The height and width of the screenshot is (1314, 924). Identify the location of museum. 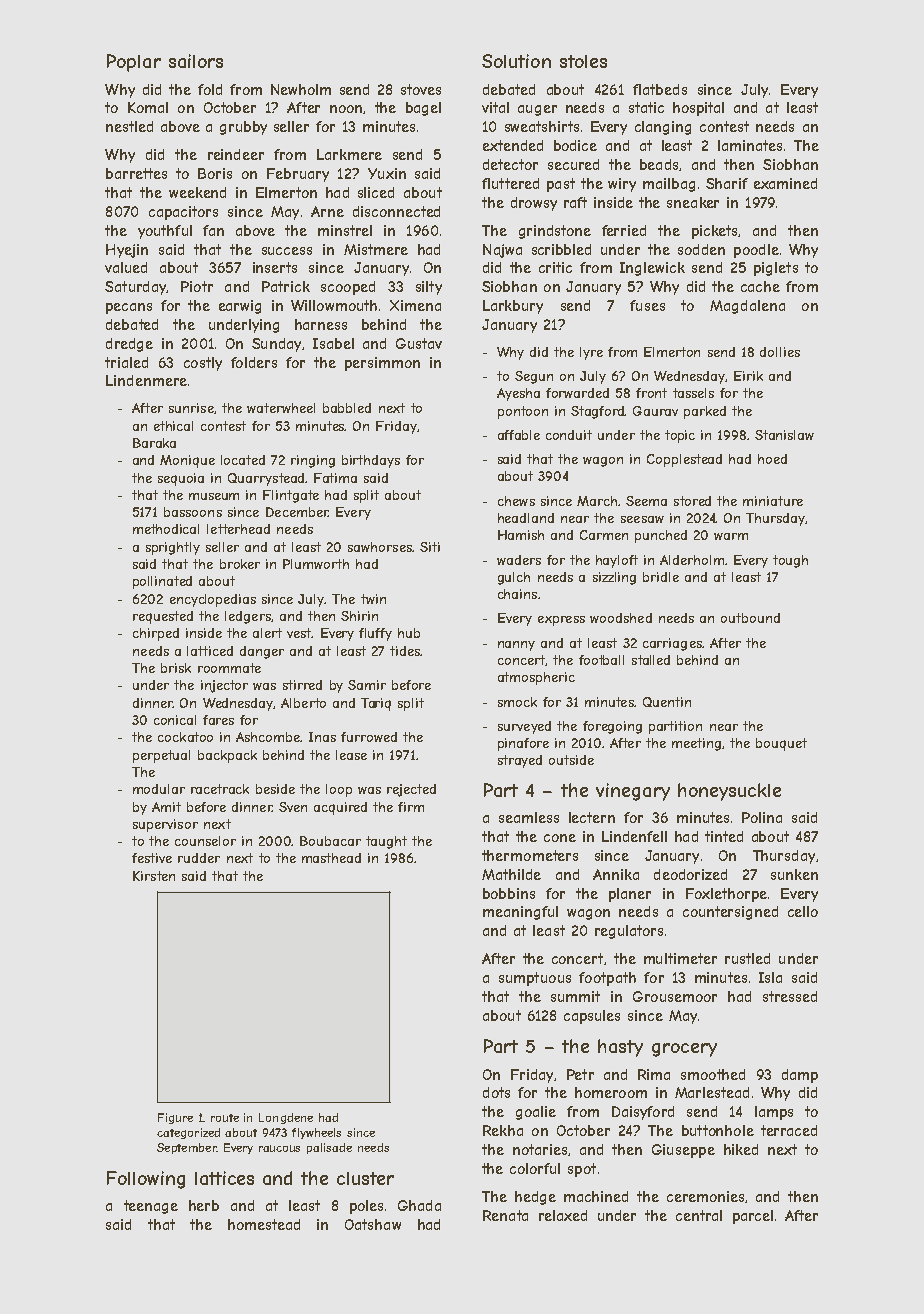
(214, 496).
